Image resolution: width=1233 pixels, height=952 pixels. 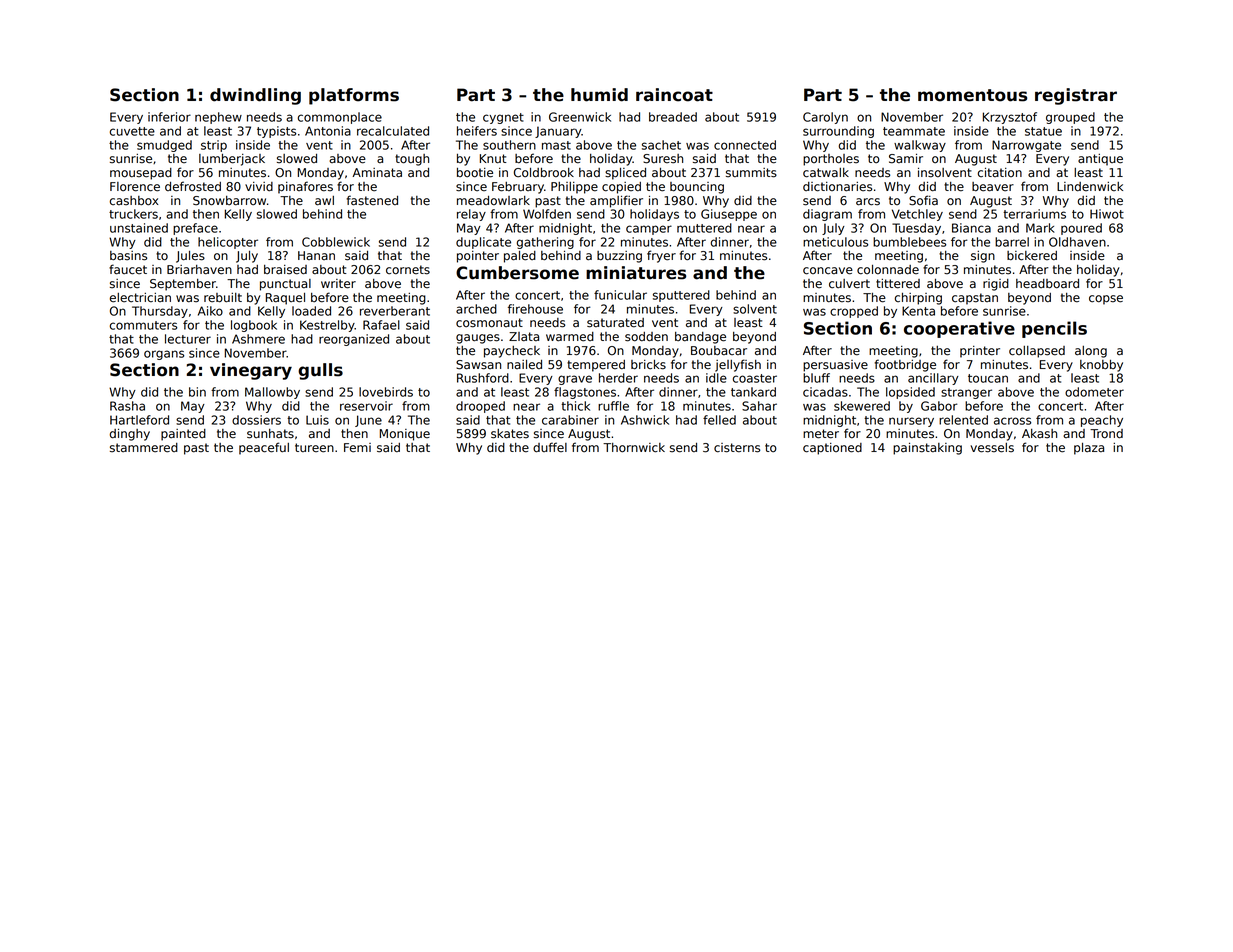 I want to click on tough, so click(x=412, y=160).
